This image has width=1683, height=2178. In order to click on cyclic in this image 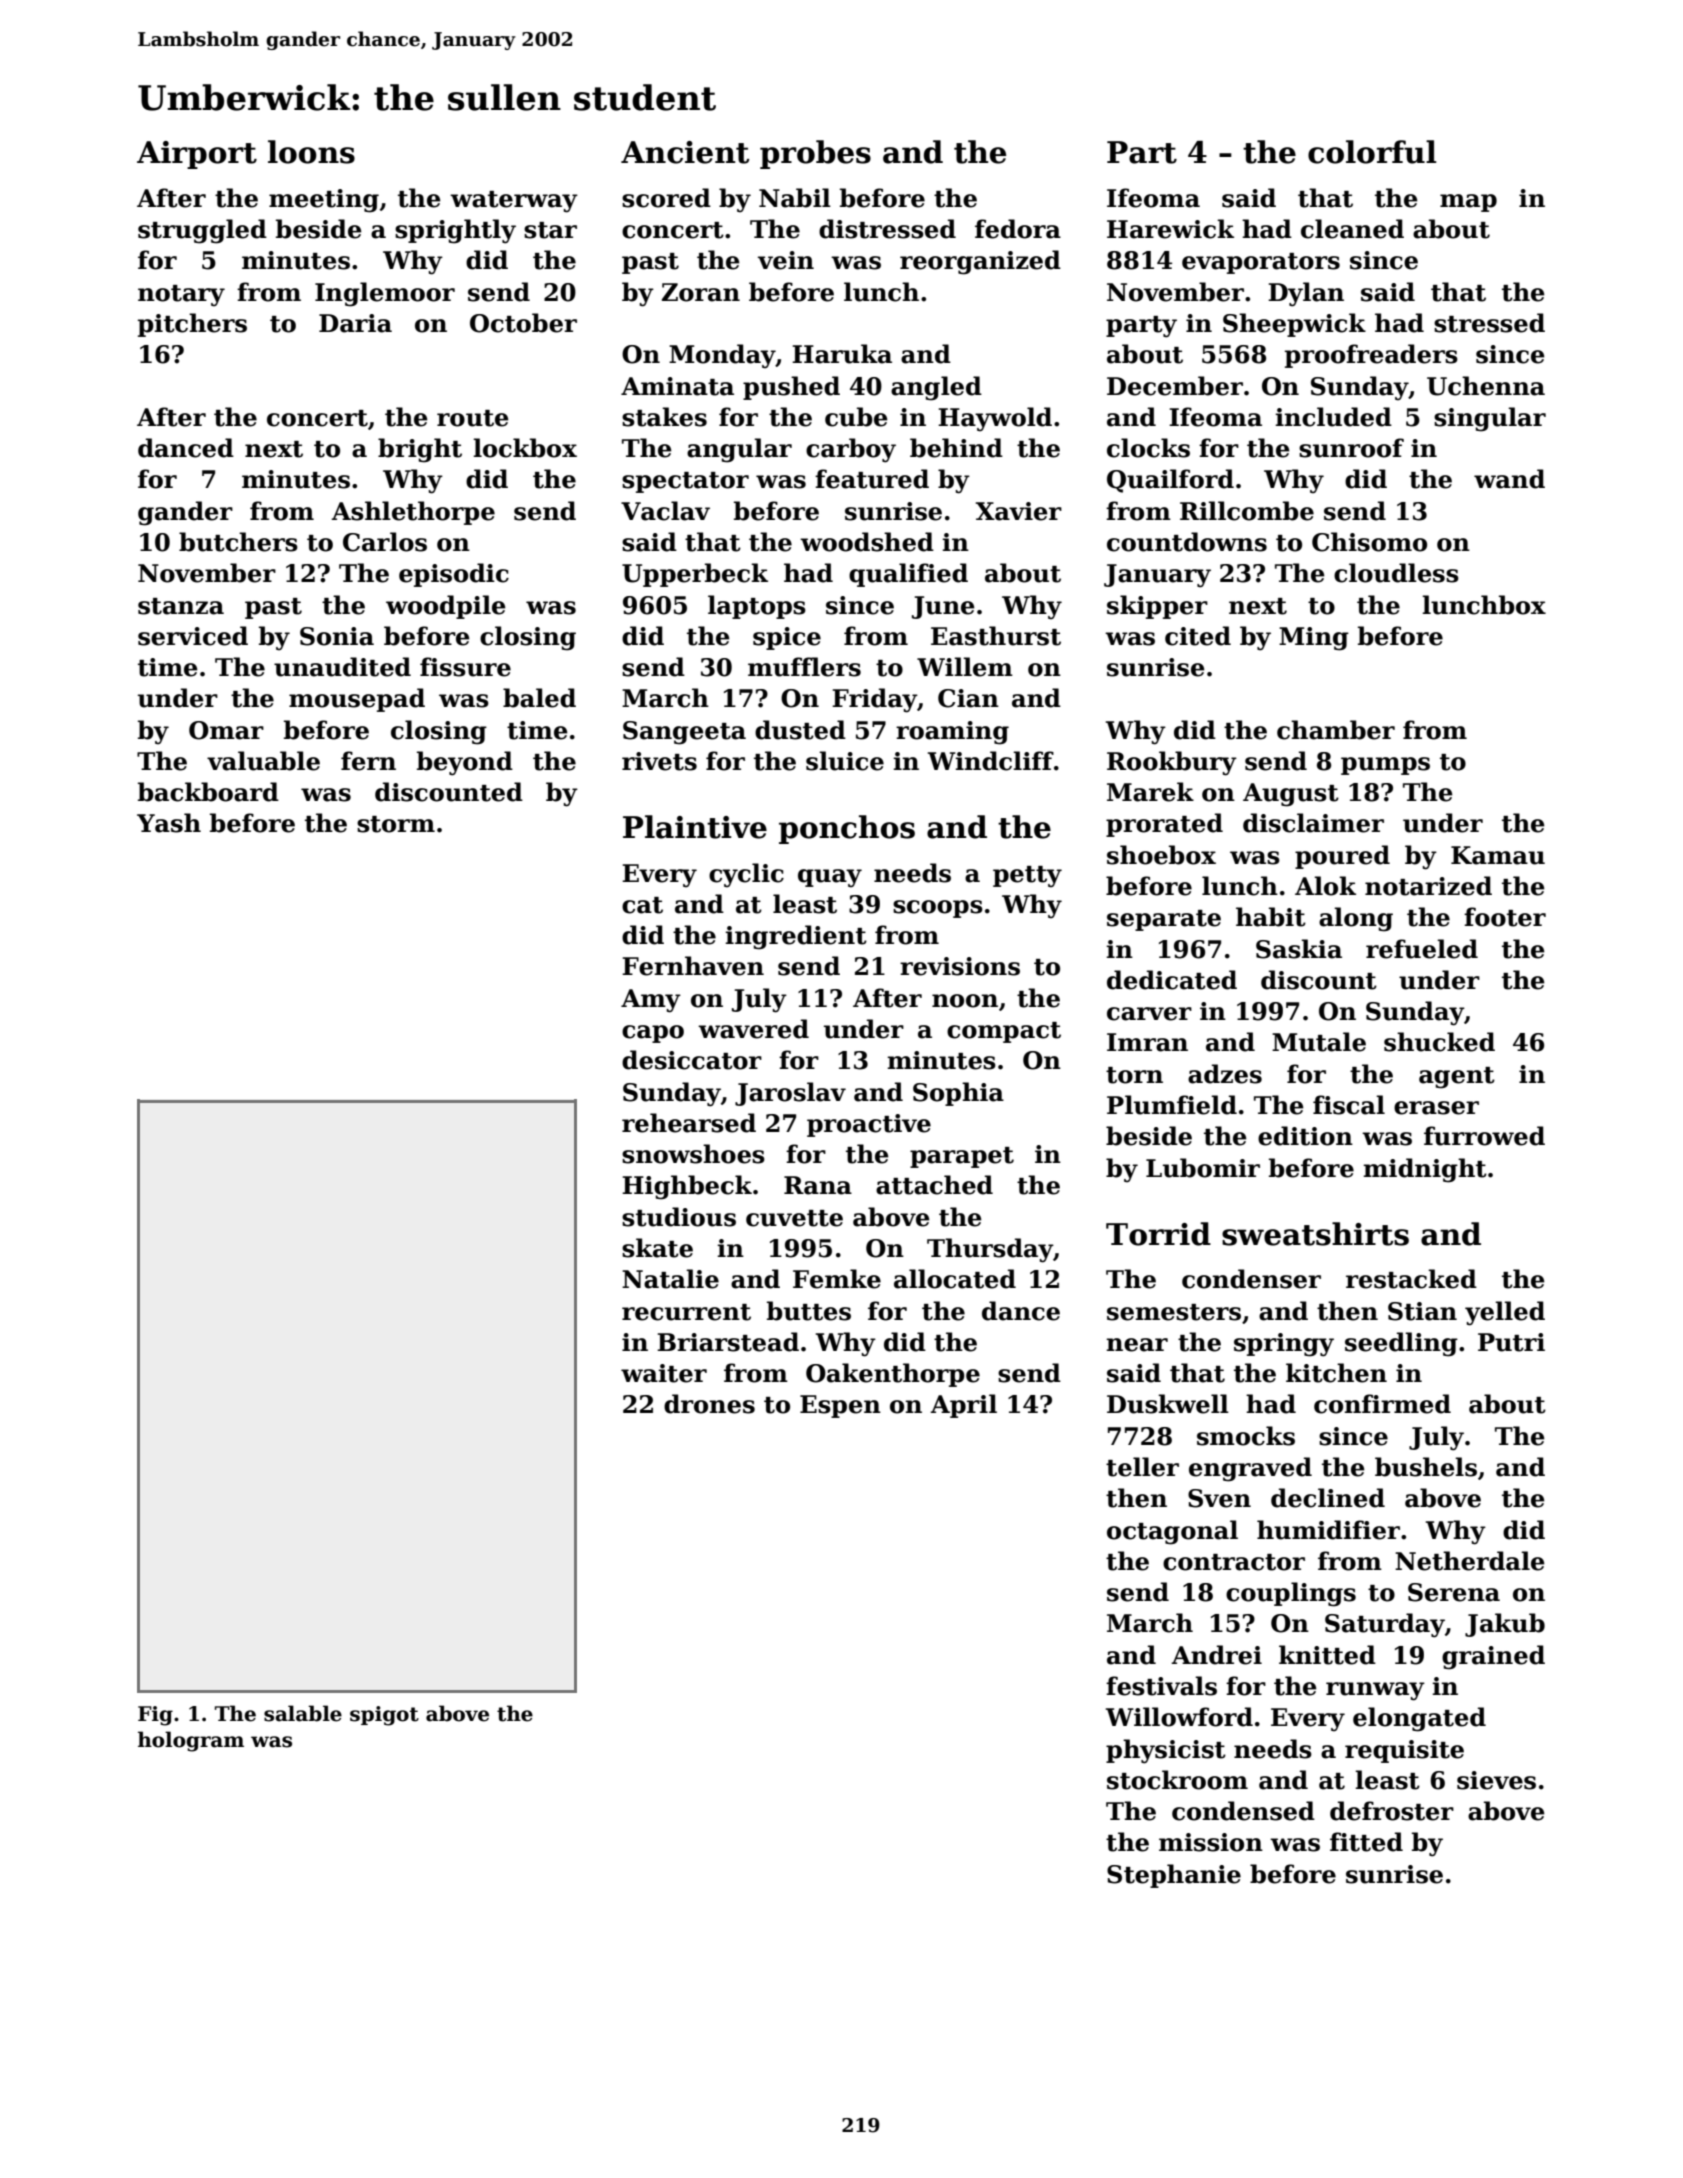, I will do `click(746, 875)`.
